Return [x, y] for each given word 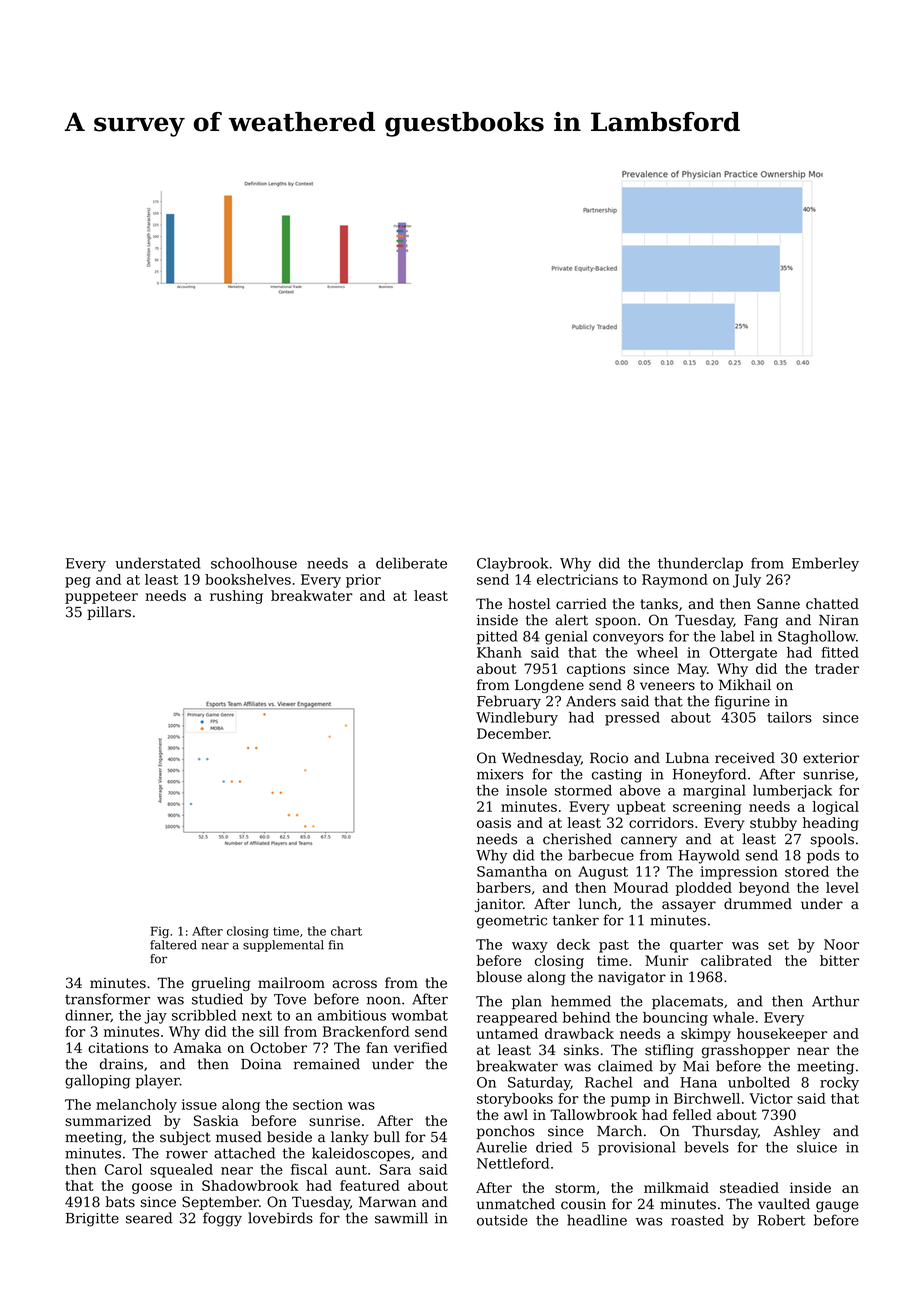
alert [571, 620]
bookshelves [248, 579]
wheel [657, 652]
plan [527, 1002]
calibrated [736, 960]
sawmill [401, 1218]
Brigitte [92, 1220]
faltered [173, 945]
